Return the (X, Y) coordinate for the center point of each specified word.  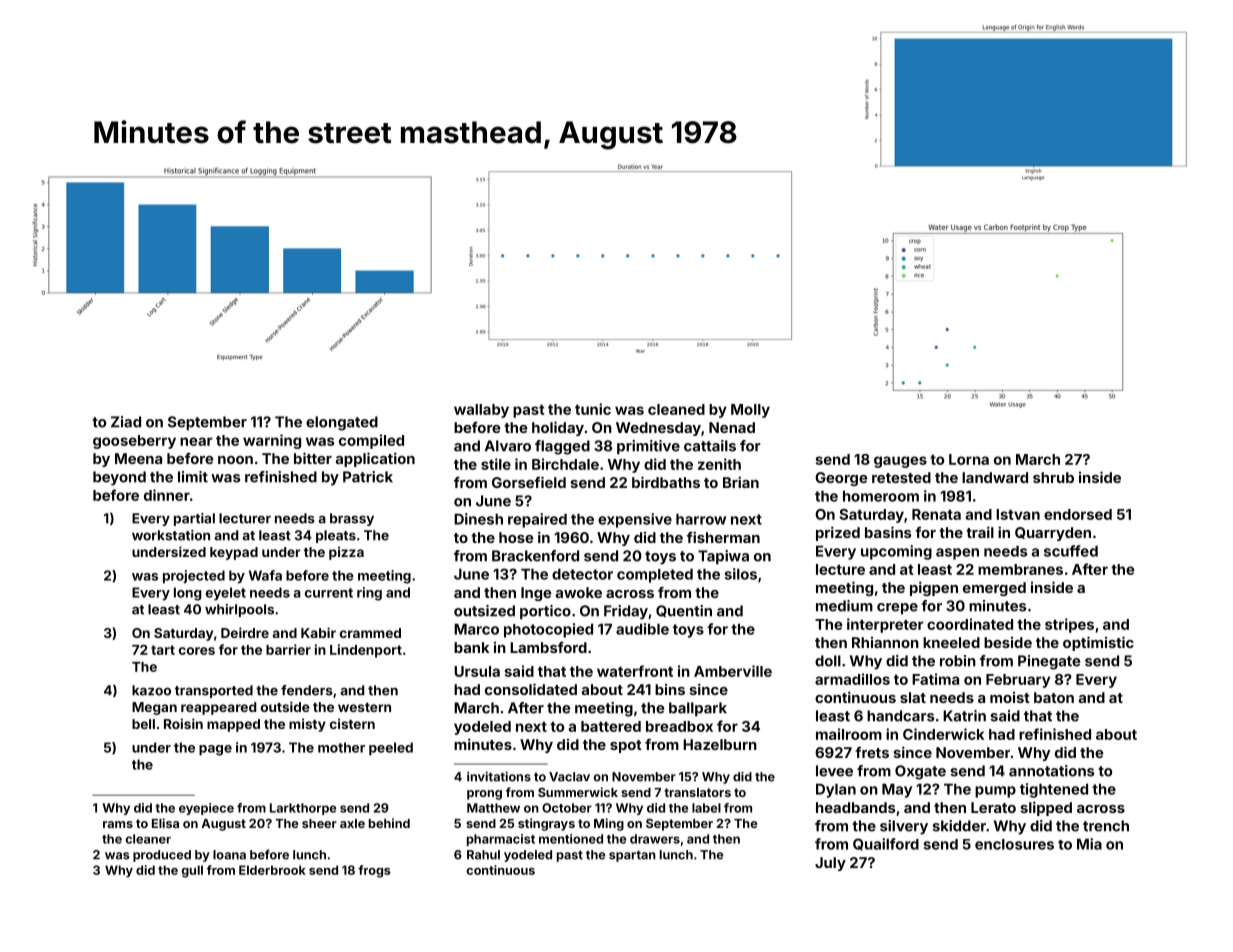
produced (162, 856)
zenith (719, 464)
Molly (750, 411)
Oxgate (920, 772)
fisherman (723, 537)
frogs (374, 871)
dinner (167, 495)
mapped (233, 725)
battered (611, 726)
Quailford (886, 844)
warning (272, 441)
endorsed (1078, 514)
